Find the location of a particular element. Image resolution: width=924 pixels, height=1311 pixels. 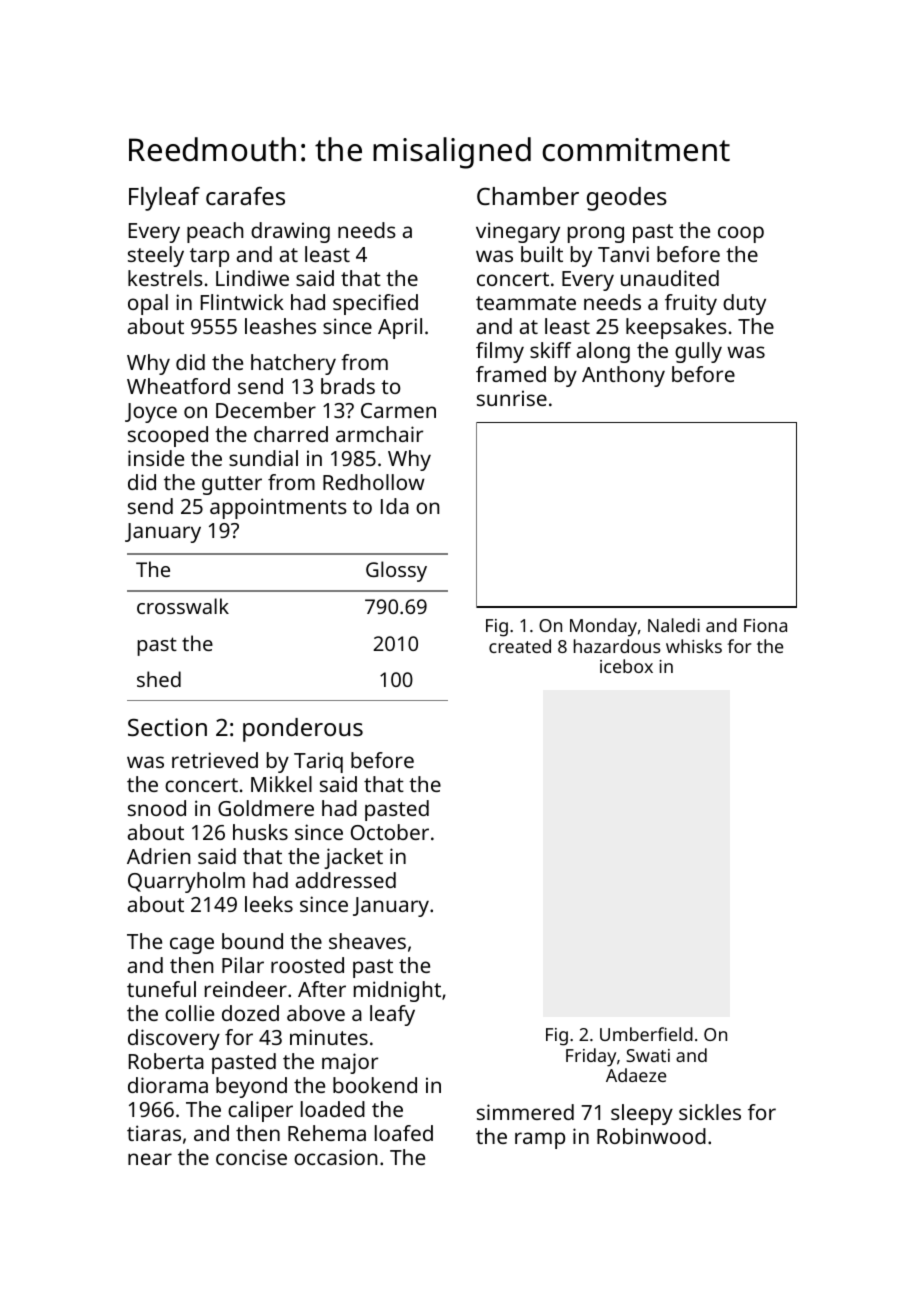

Umberfield is located at coordinates (646, 1034).
